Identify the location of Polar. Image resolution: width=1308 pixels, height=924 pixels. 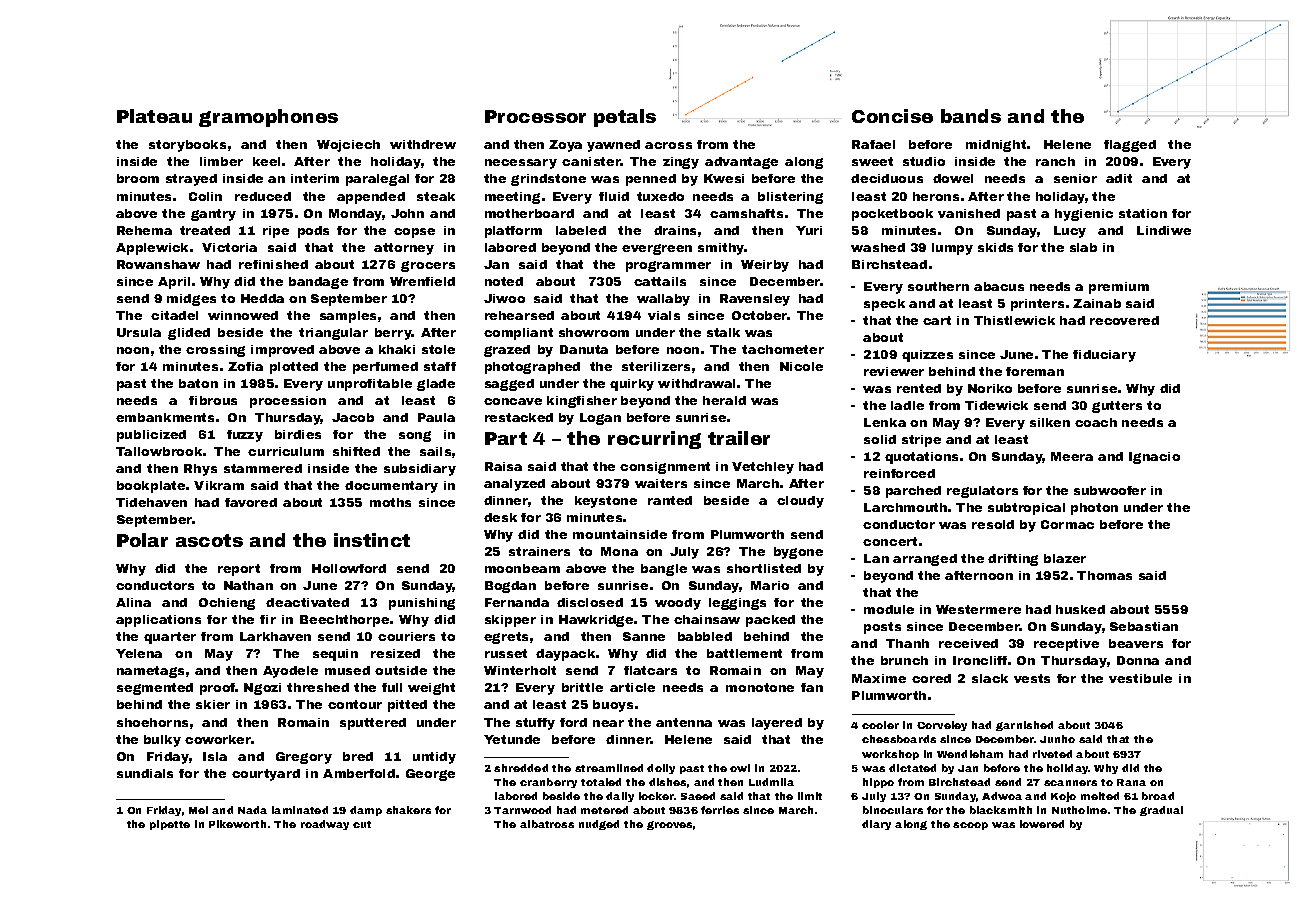
(142, 540).
